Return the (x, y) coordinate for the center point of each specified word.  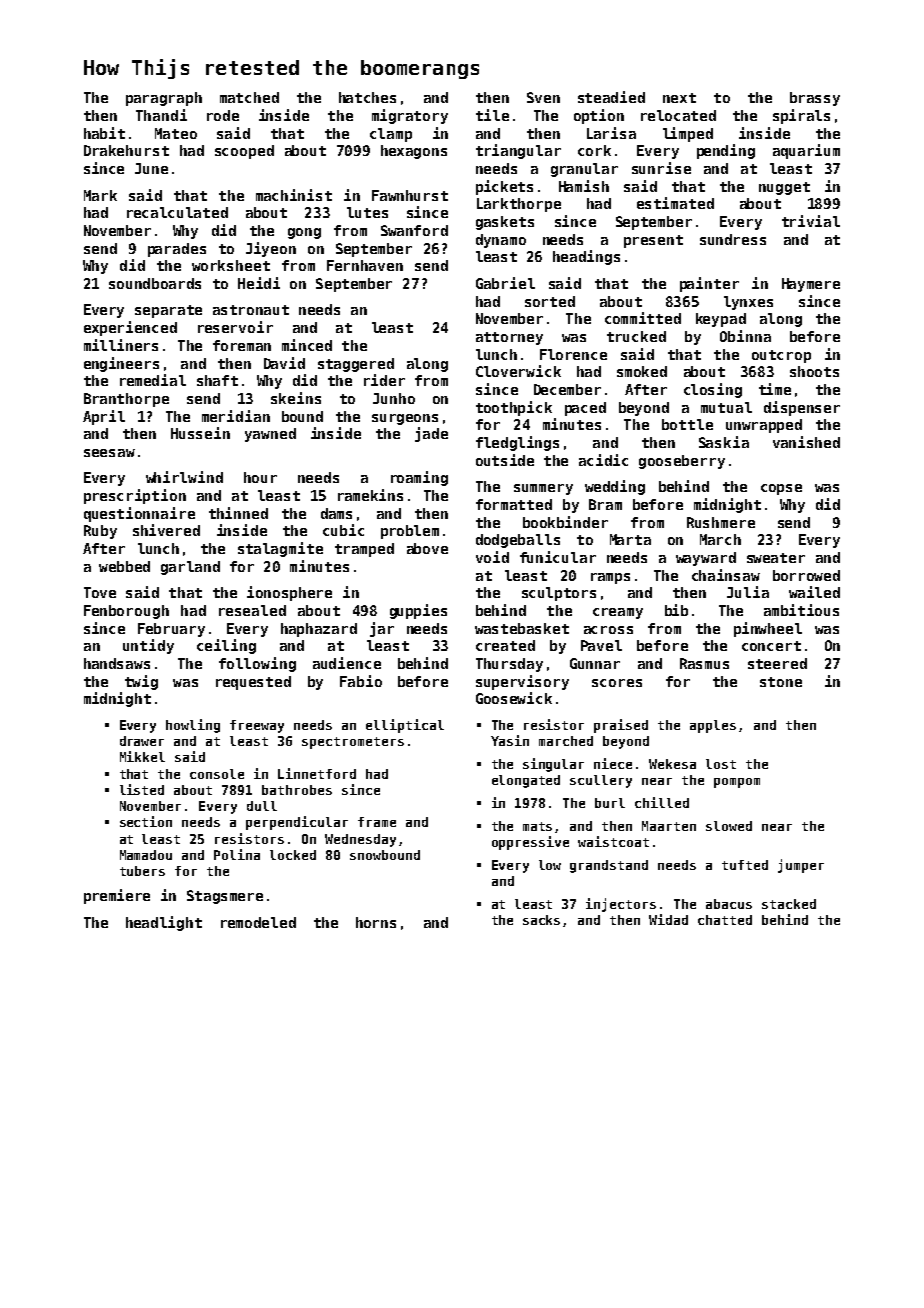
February (171, 630)
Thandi (161, 115)
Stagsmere (225, 897)
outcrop (781, 356)
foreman (242, 345)
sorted (550, 301)
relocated (678, 115)
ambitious (801, 610)
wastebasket (522, 628)
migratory (410, 116)
